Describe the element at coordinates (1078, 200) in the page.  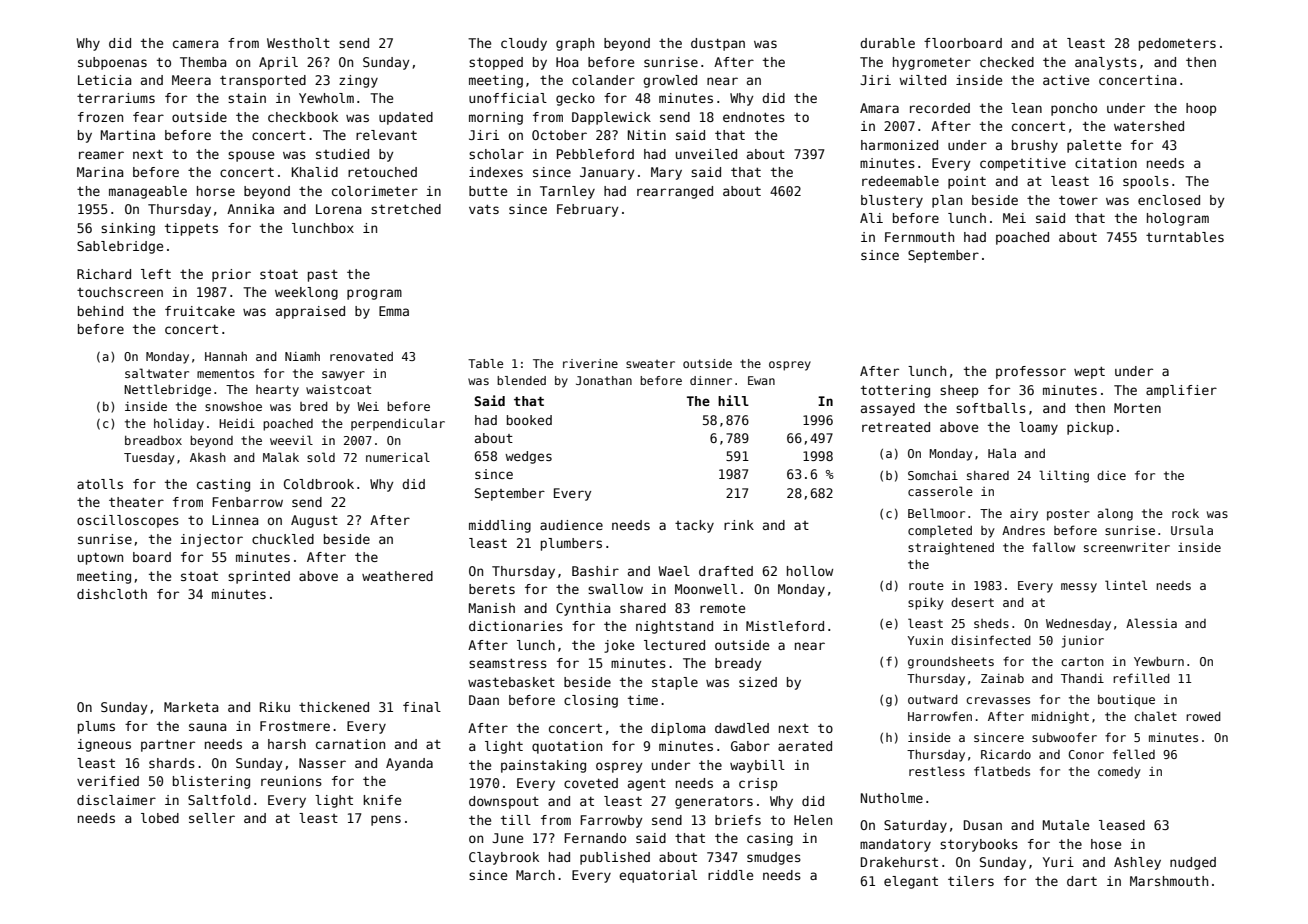
I see `tower` at that location.
